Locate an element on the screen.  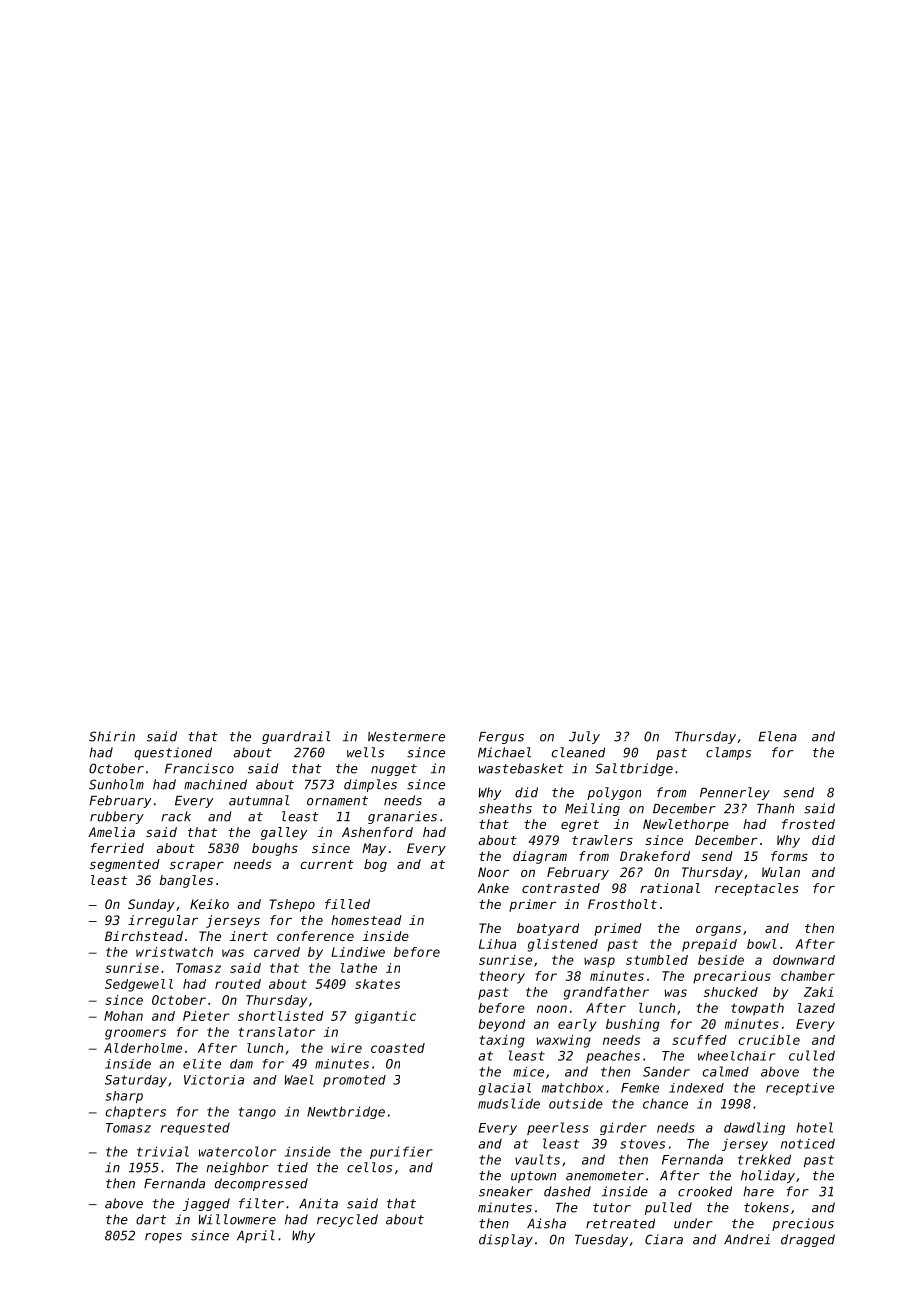
Sedgewell is located at coordinates (139, 985).
